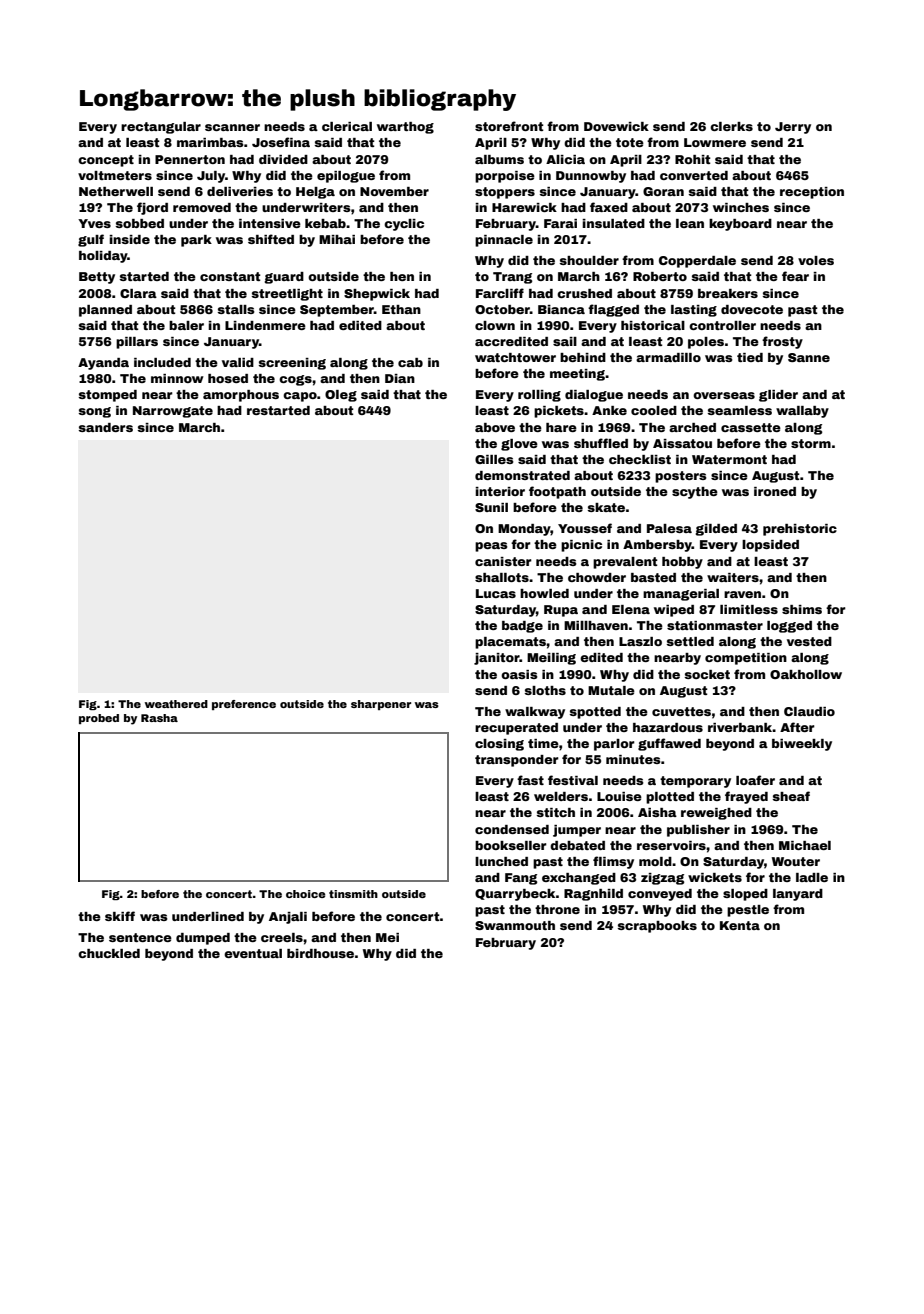  I want to click on scanner, so click(232, 127).
